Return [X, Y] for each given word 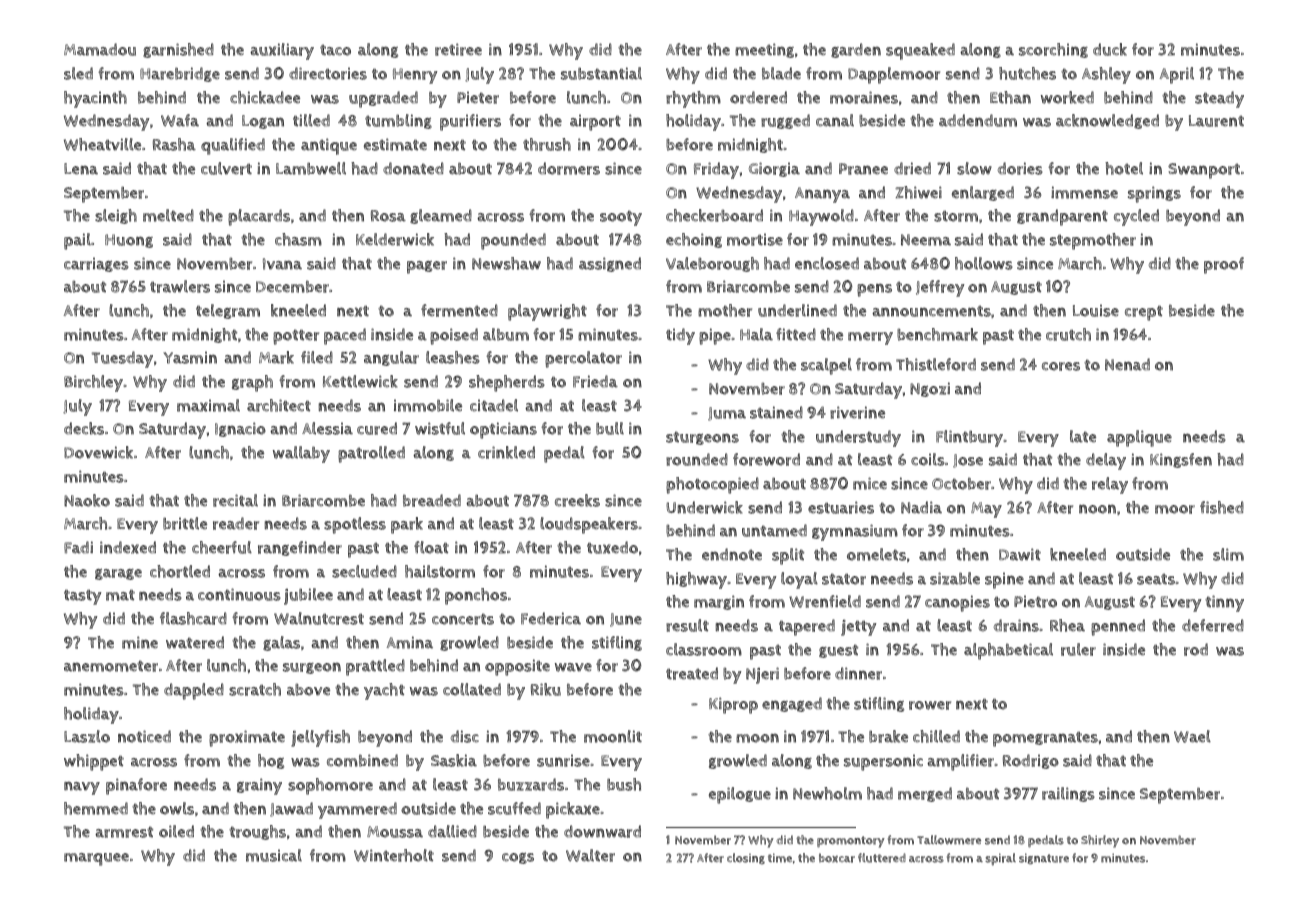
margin [719, 602]
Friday [716, 170]
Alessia [327, 428]
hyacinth [95, 99]
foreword [766, 459]
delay [1106, 461]
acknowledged [1107, 121]
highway [696, 580]
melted [168, 215]
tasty [82, 597]
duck [1110, 49]
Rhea [1067, 625]
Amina [409, 642]
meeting [764, 50]
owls [177, 808]
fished [1222, 507]
